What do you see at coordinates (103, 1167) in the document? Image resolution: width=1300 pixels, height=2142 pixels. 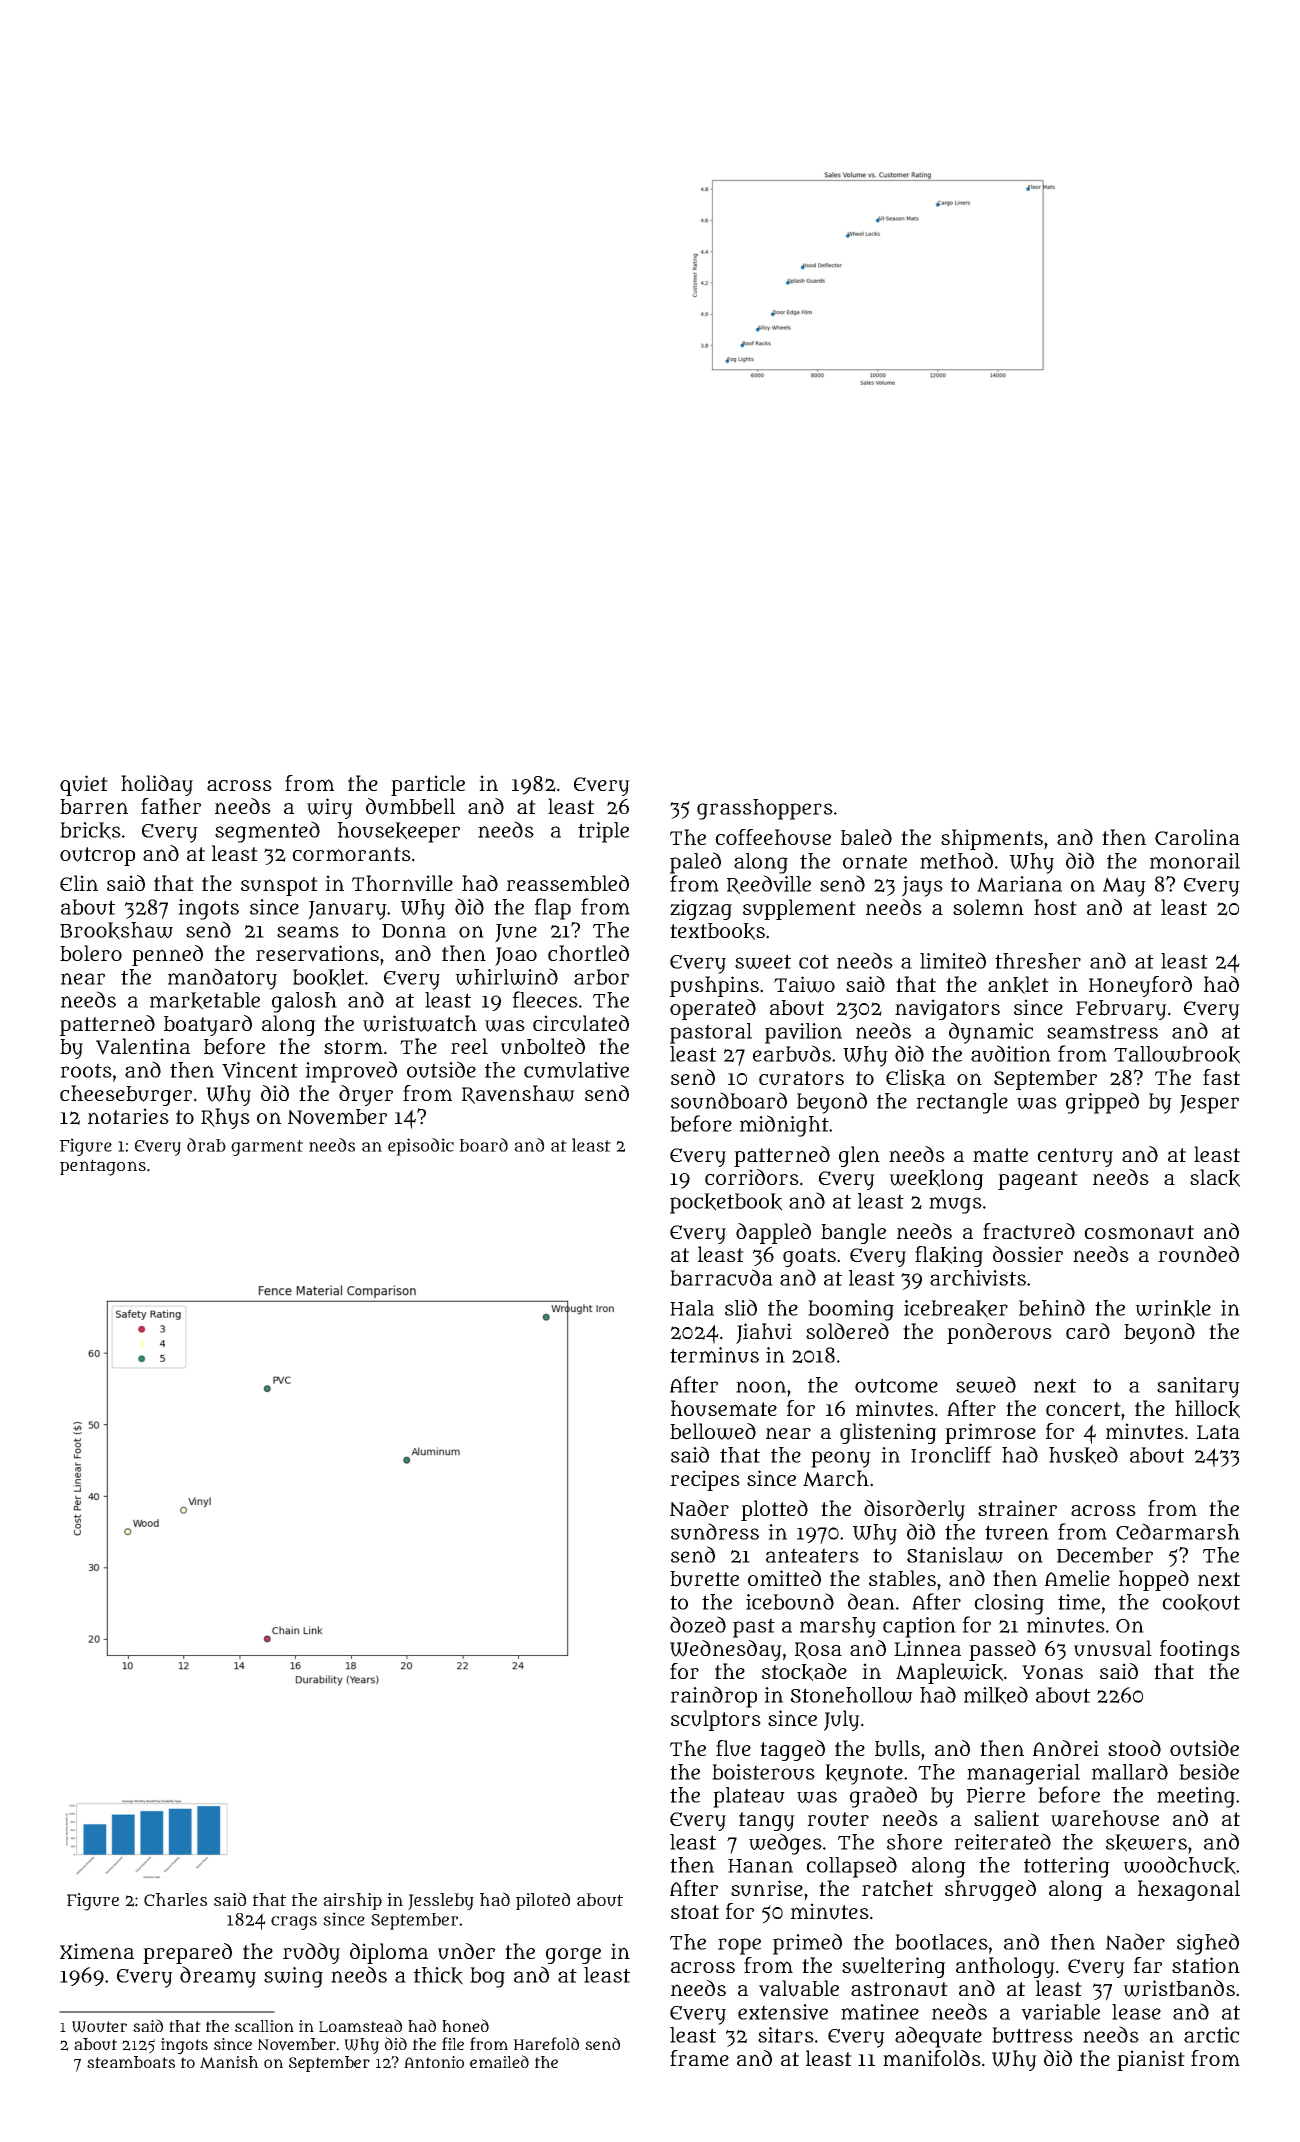 I see `pentagons` at bounding box center [103, 1167].
